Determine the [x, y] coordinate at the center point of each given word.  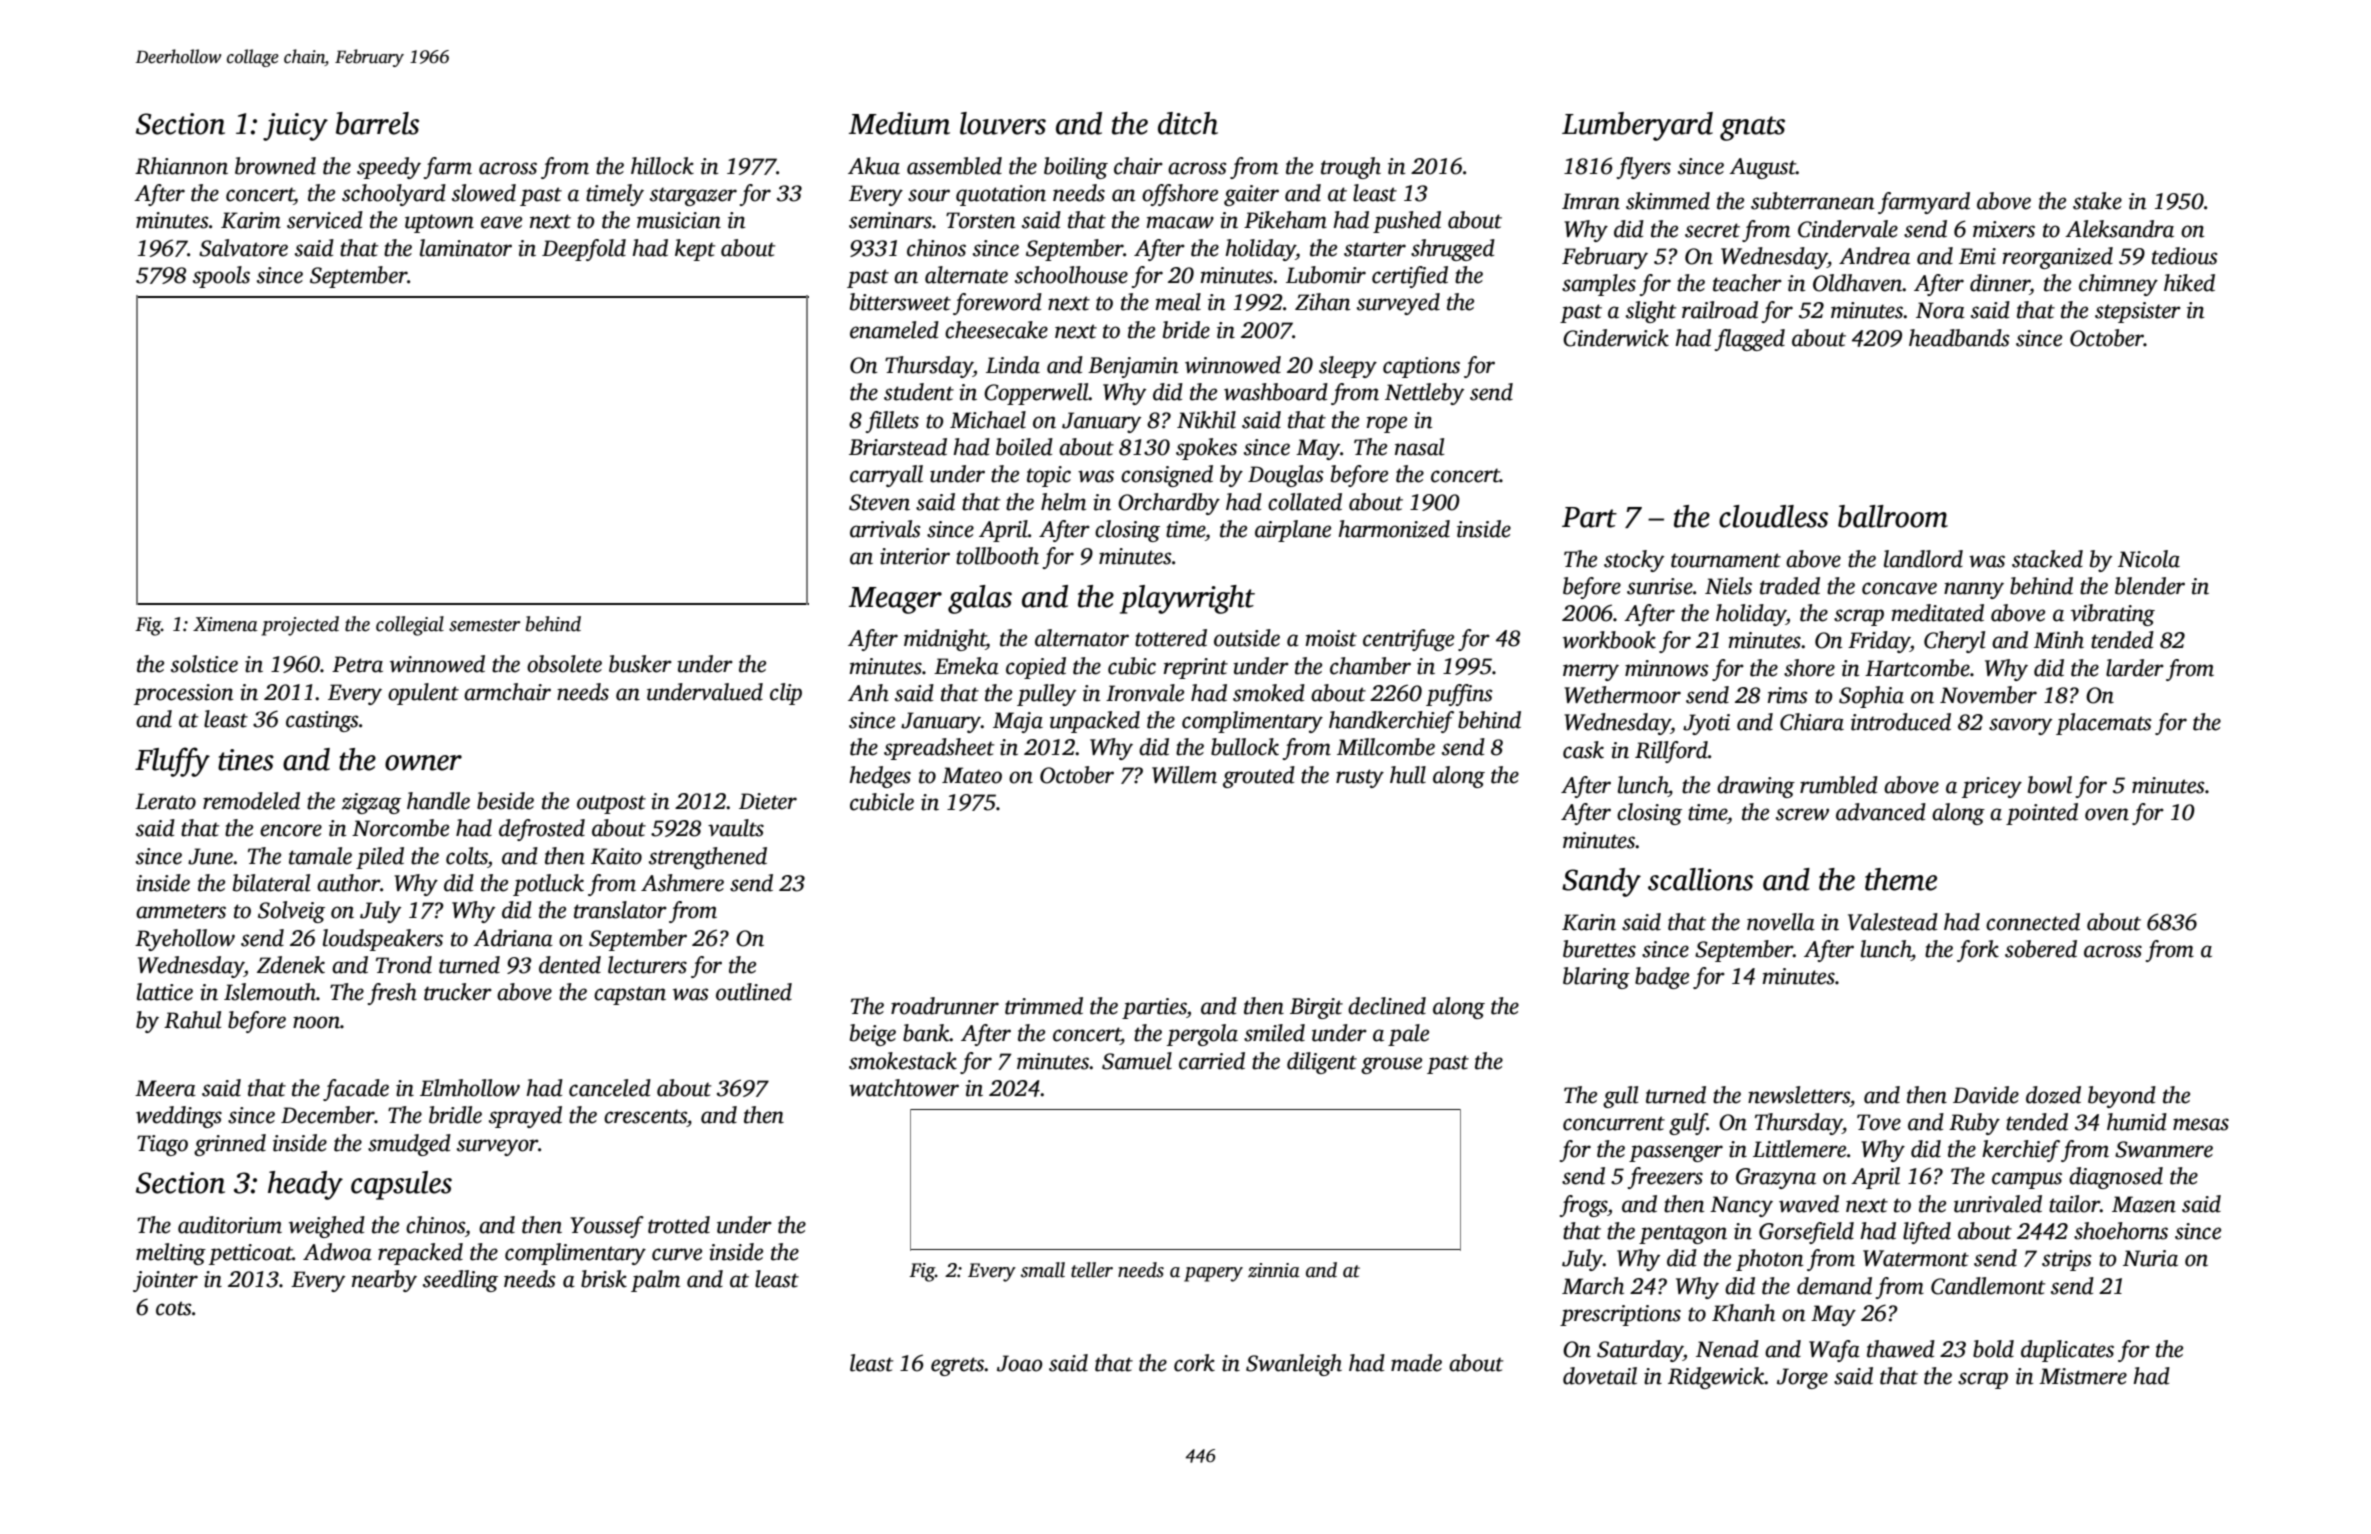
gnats [1752, 128]
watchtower [904, 1088]
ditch [1188, 123]
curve [677, 1254]
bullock [1245, 747]
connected [2033, 922]
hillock [662, 166]
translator [620, 910]
